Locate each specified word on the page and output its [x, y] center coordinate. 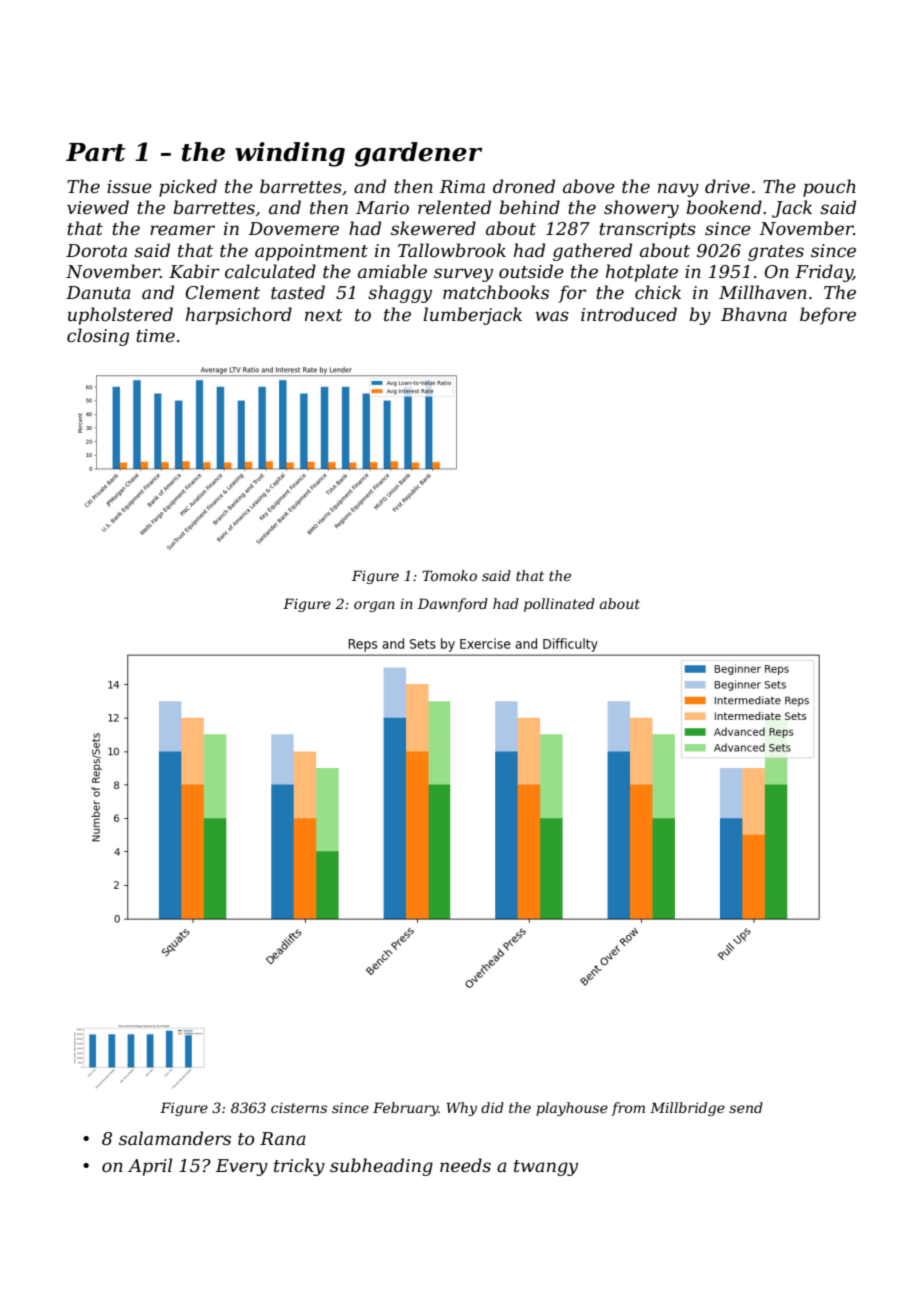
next [324, 315]
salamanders [175, 1138]
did [492, 1107]
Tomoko [449, 575]
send [746, 1107]
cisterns [299, 1108]
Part [95, 152]
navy [678, 190]
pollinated [559, 605]
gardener [418, 154]
